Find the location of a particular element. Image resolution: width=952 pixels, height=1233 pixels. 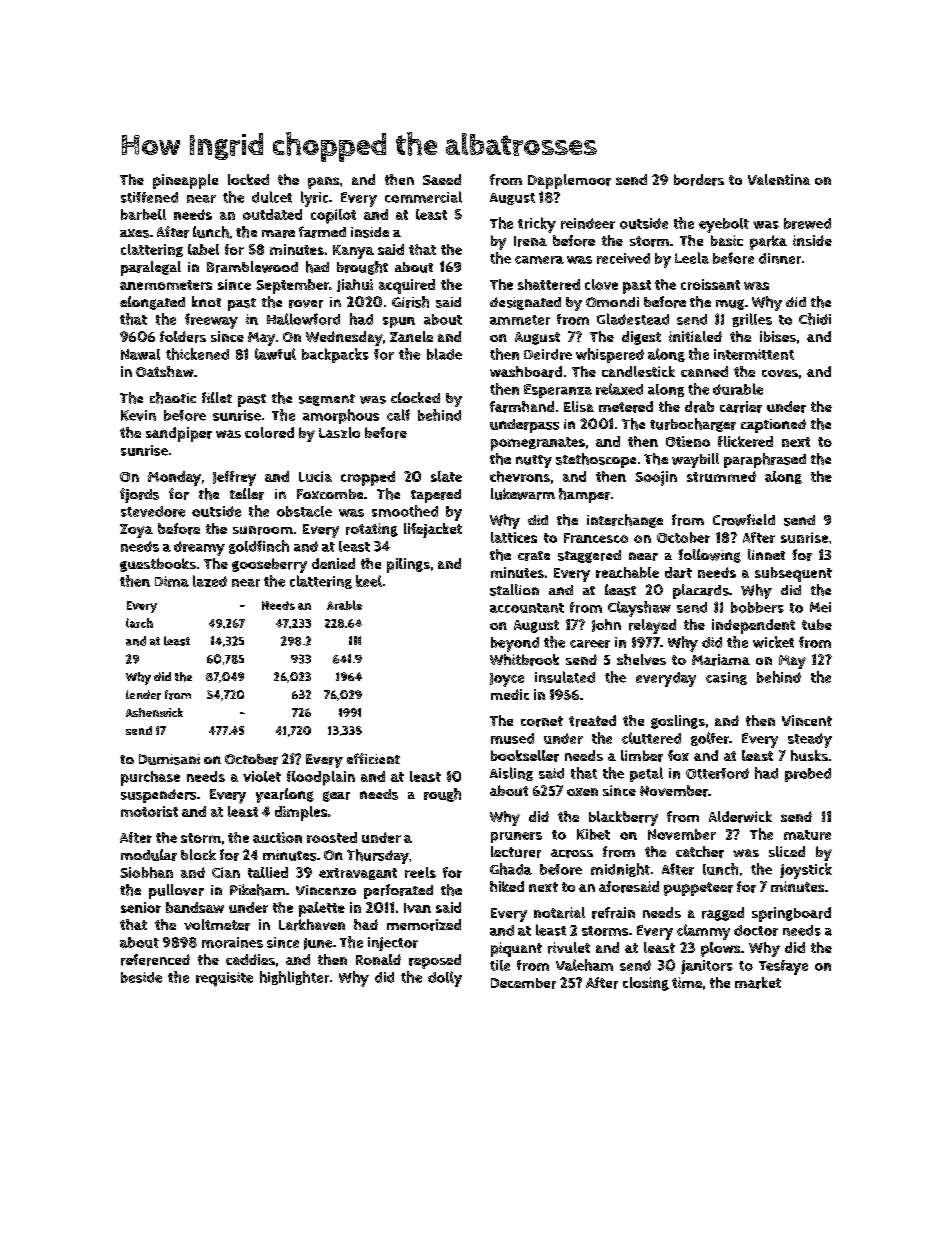

guestbooks is located at coordinates (158, 565).
